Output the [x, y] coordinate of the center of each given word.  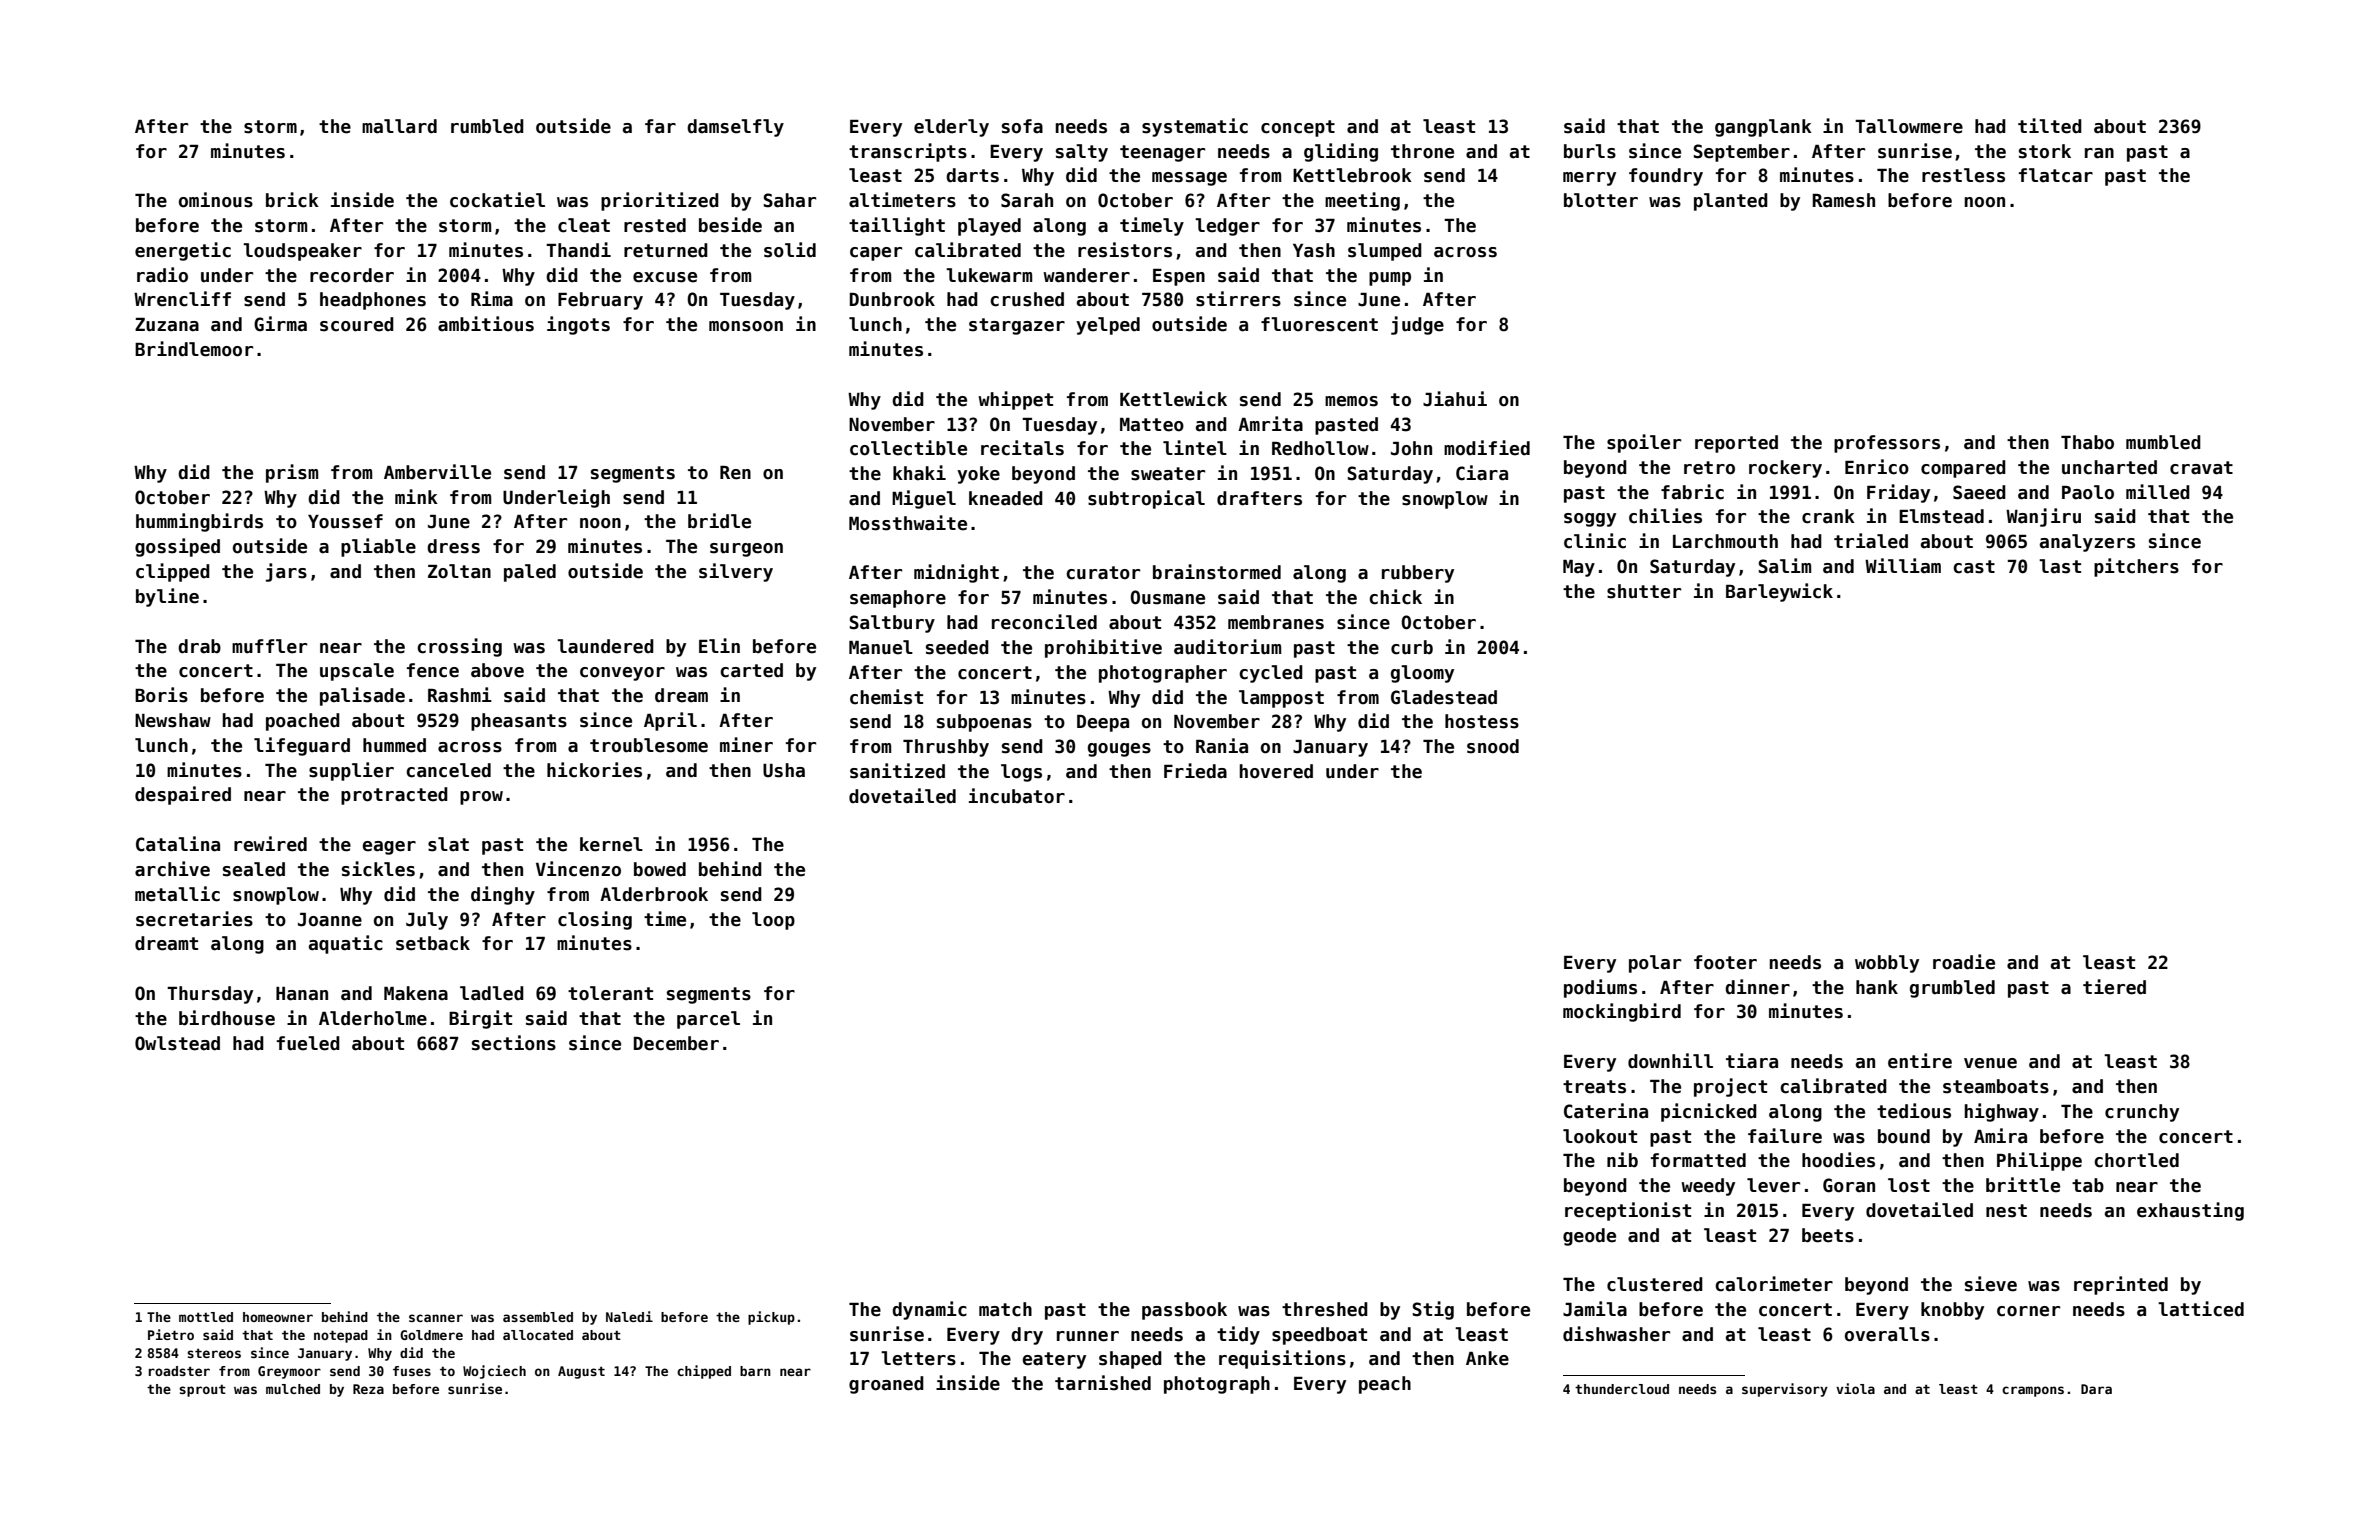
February [600, 301]
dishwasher [1616, 1334]
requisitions [1282, 1359]
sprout [202, 1391]
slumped [1385, 252]
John [1411, 448]
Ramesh [1843, 200]
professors [1887, 444]
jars [286, 572]
